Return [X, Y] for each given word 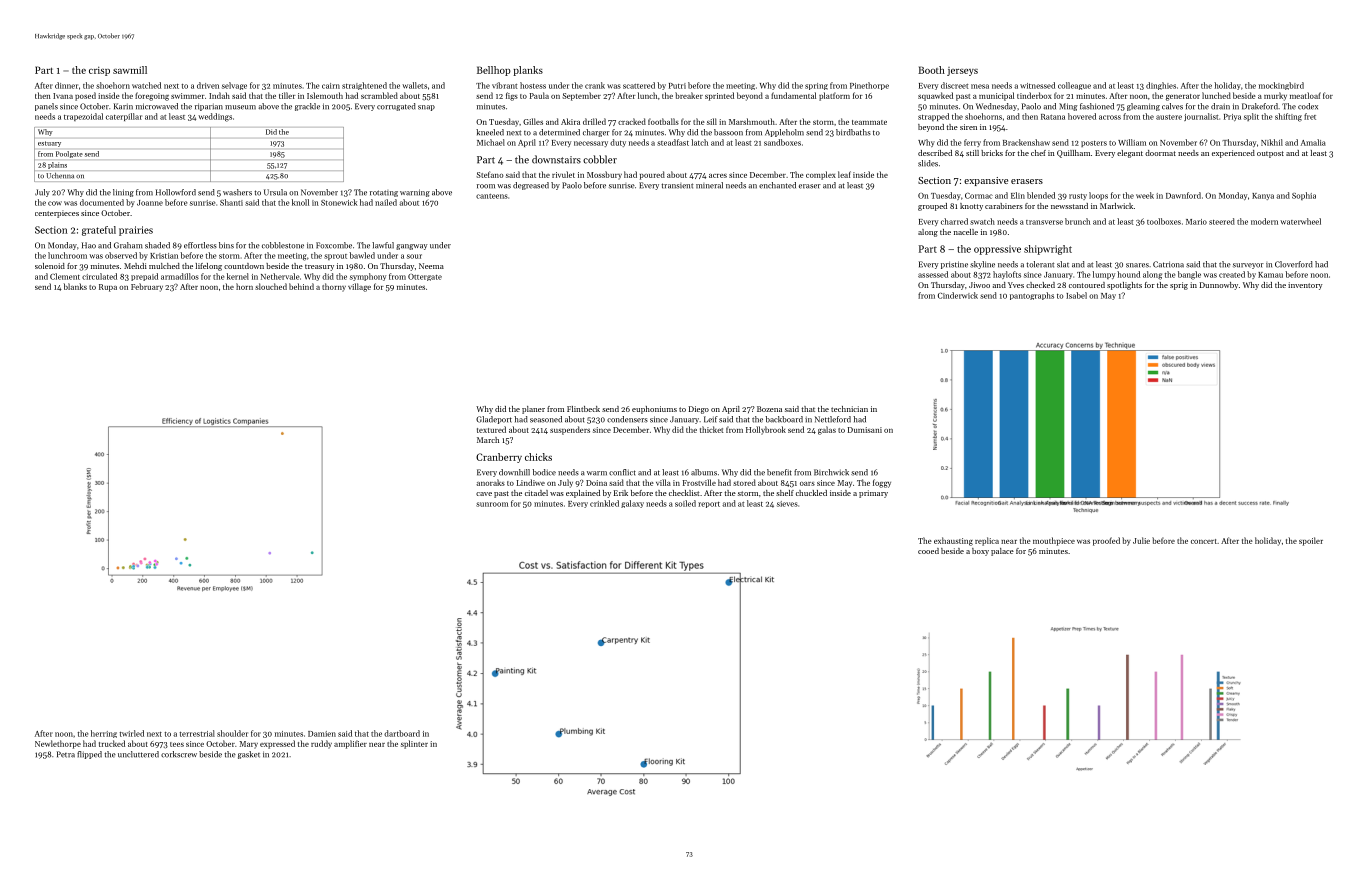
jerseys [962, 71]
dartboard [402, 733]
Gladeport [494, 420]
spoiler [1311, 541]
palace [1002, 552]
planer [533, 410]
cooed [928, 551]
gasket [249, 755]
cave [484, 494]
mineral [709, 185]
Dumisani [865, 430]
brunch [1077, 221]
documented [102, 202]
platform [834, 96]
